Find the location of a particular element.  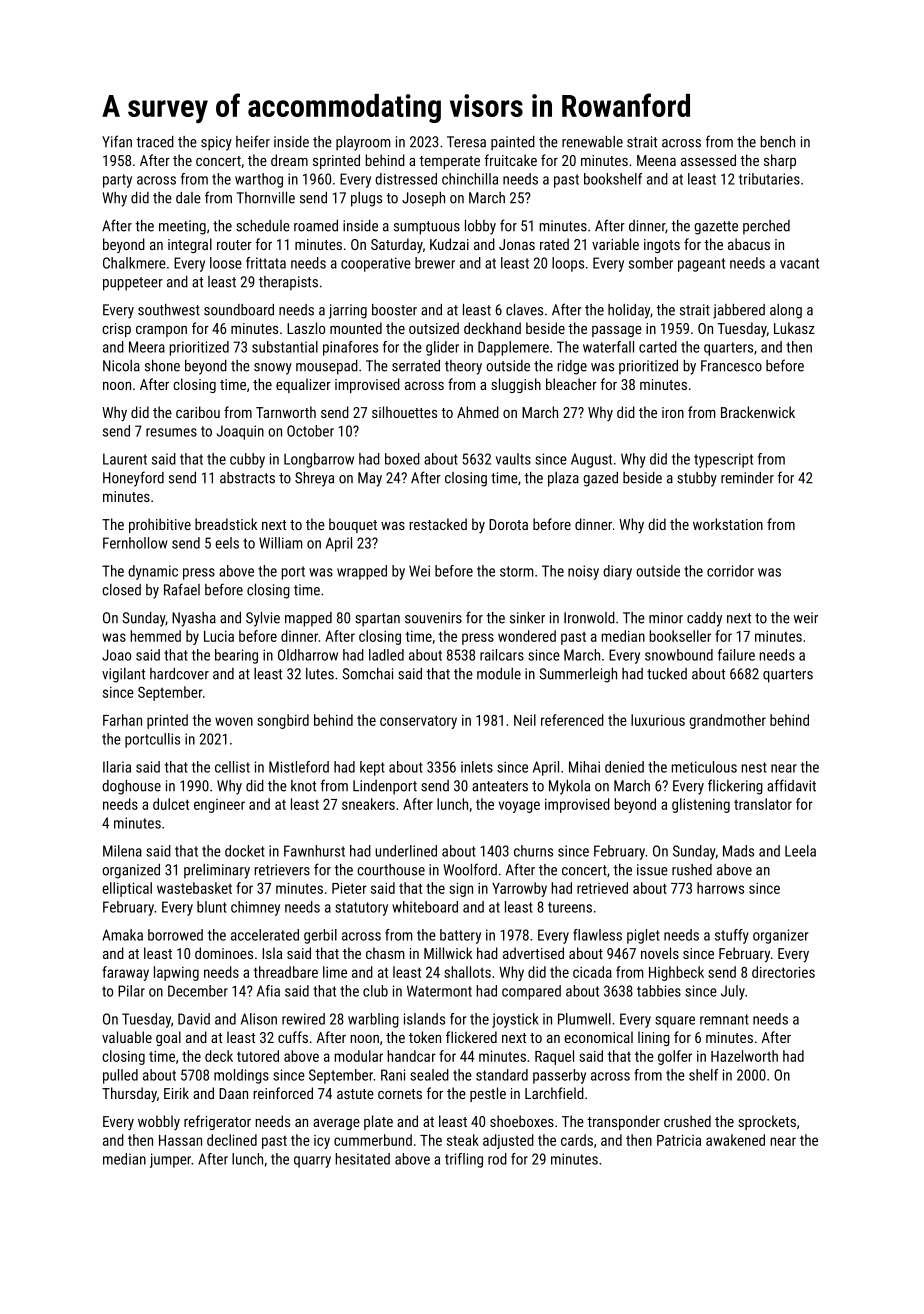

bearing is located at coordinates (236, 656).
